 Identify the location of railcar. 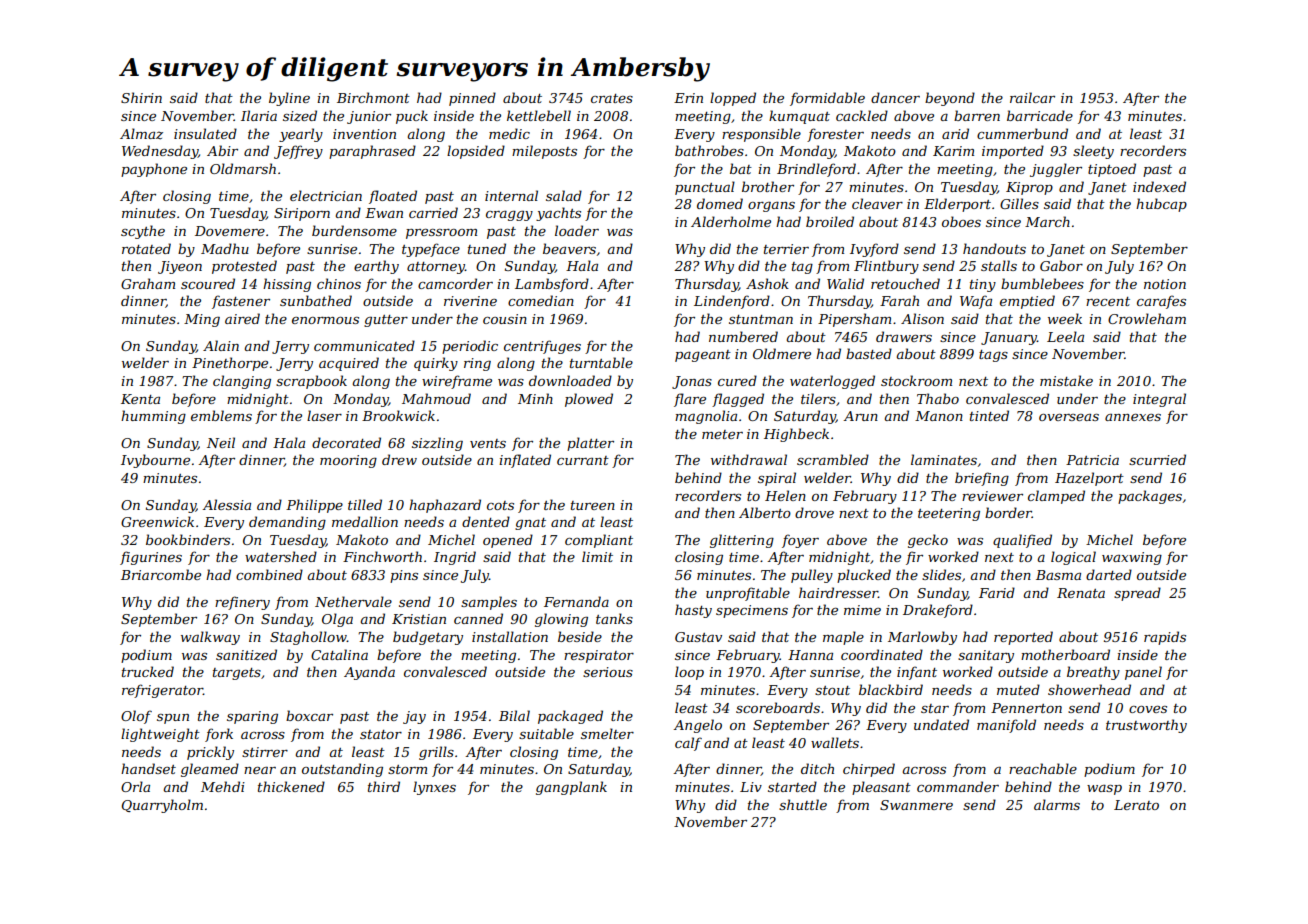
(1032, 97).
